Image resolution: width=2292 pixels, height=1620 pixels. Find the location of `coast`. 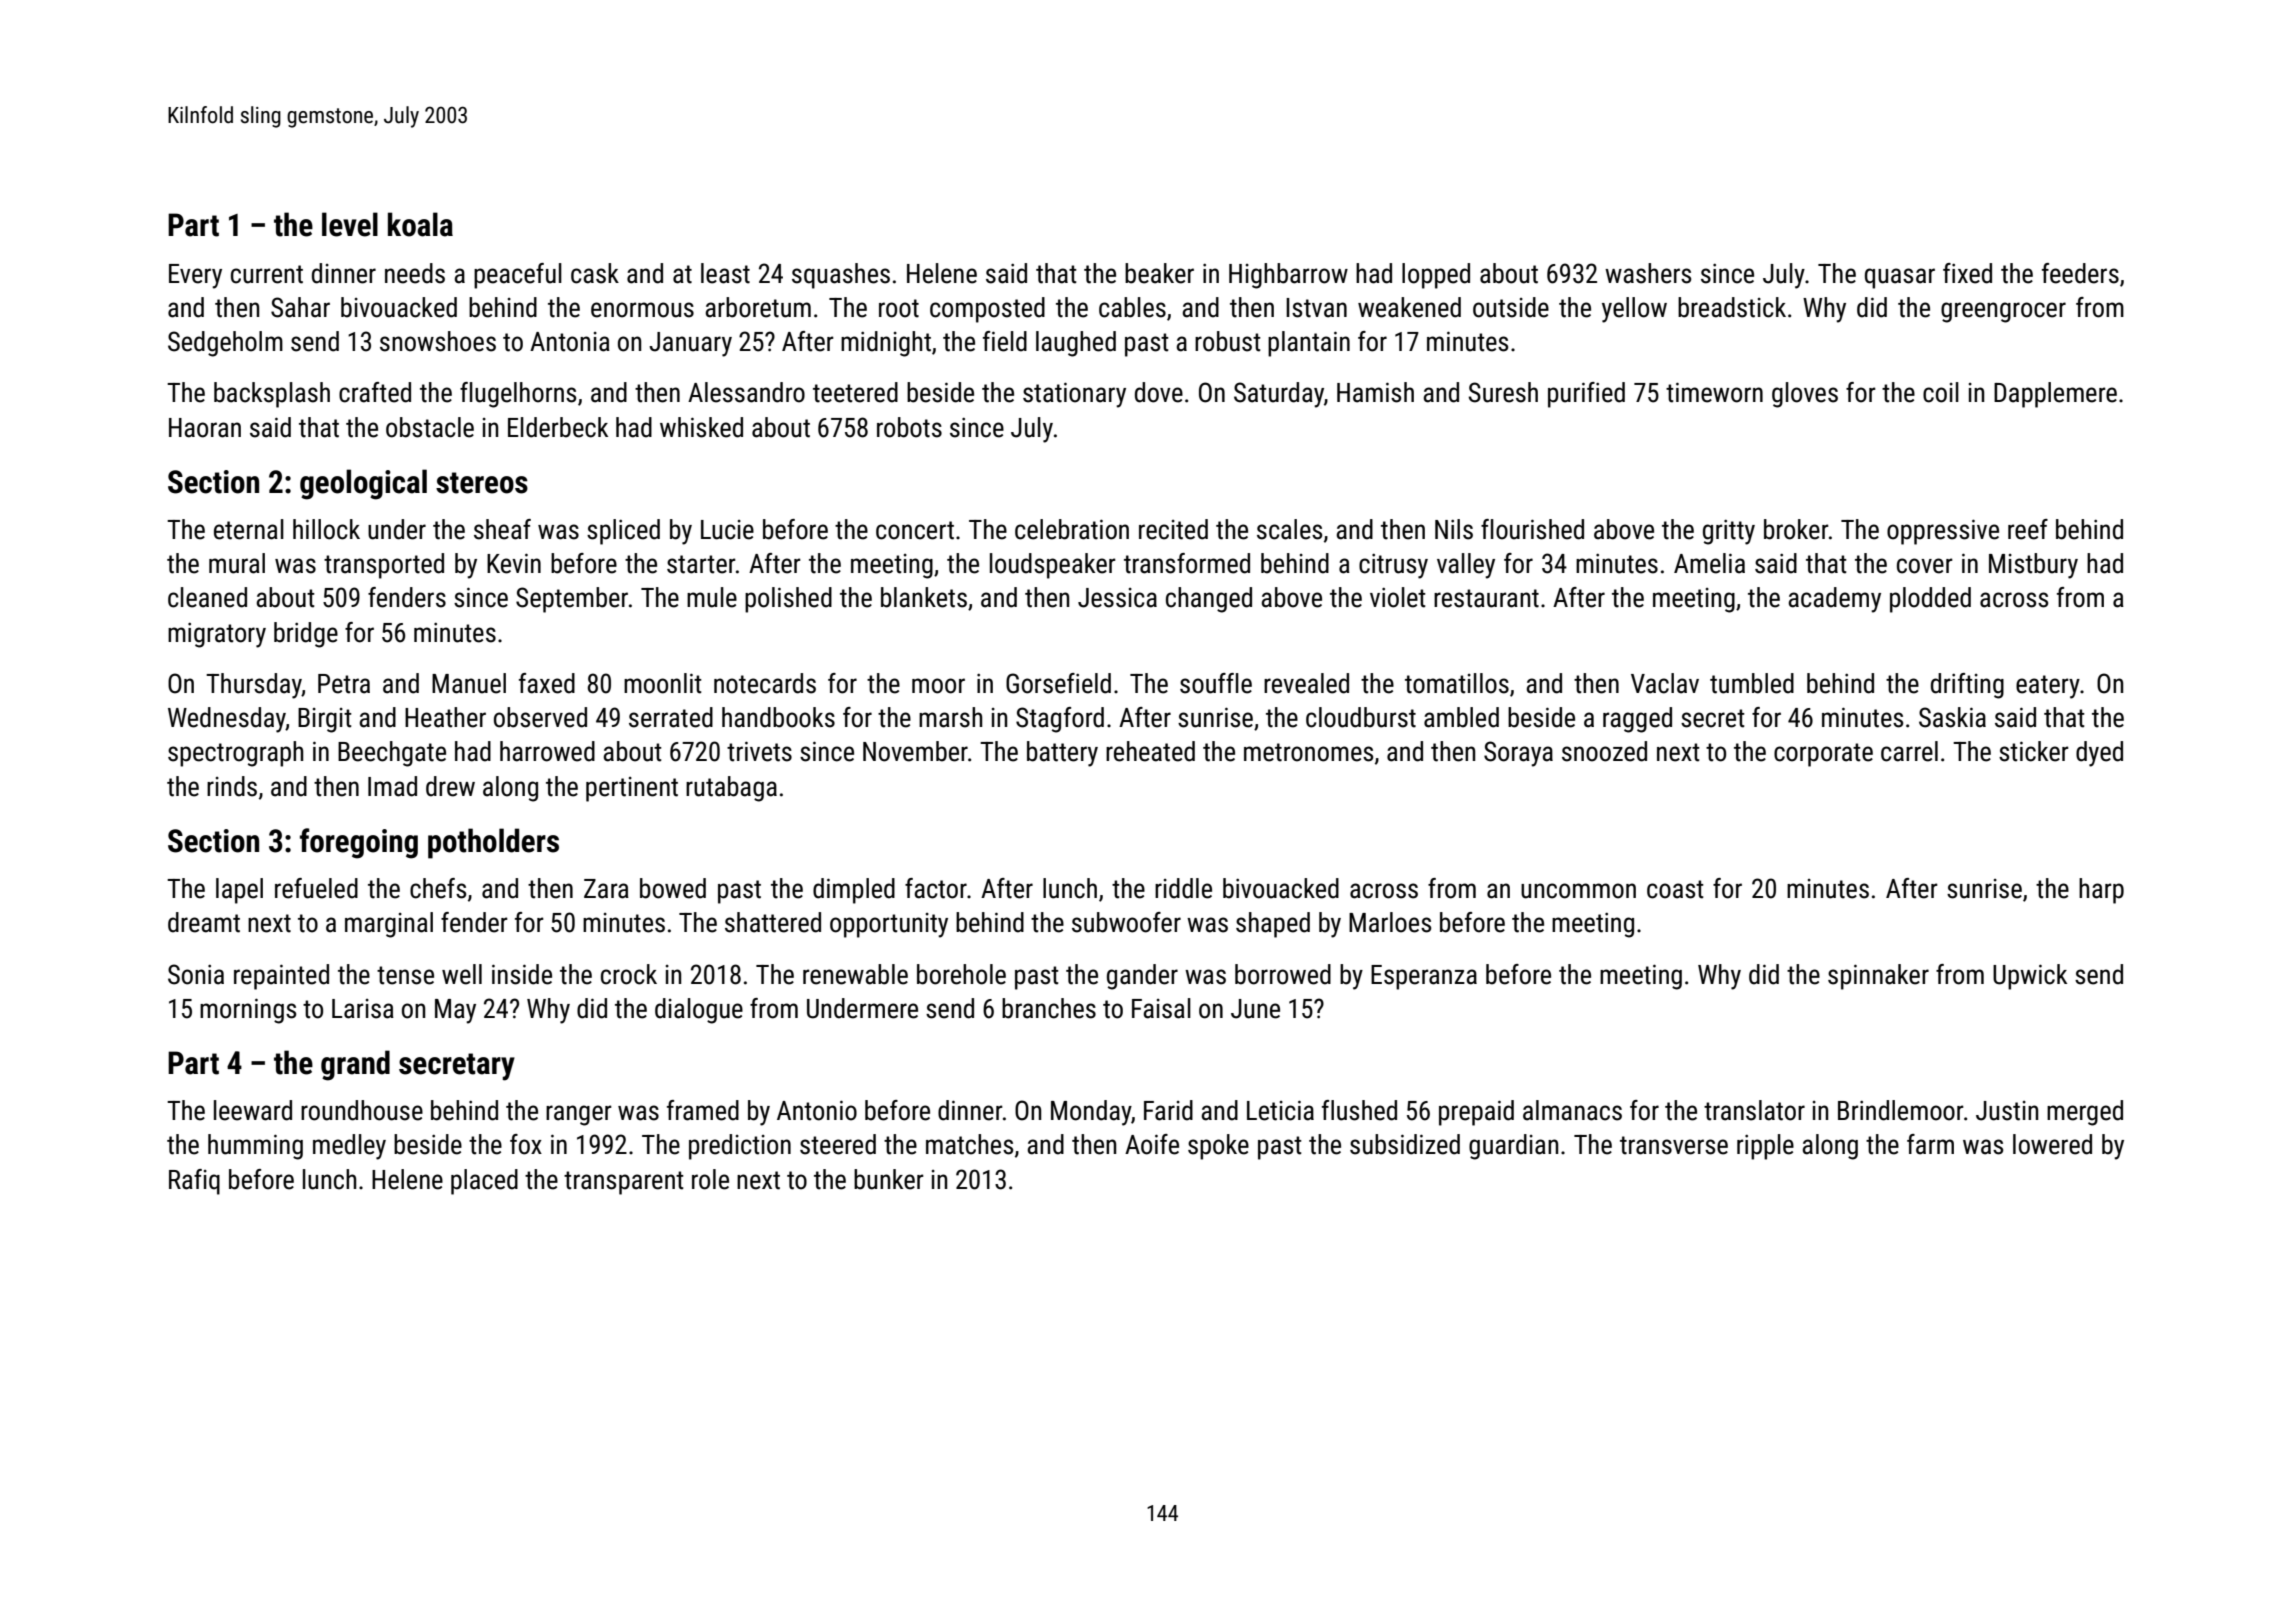

coast is located at coordinates (1675, 889).
